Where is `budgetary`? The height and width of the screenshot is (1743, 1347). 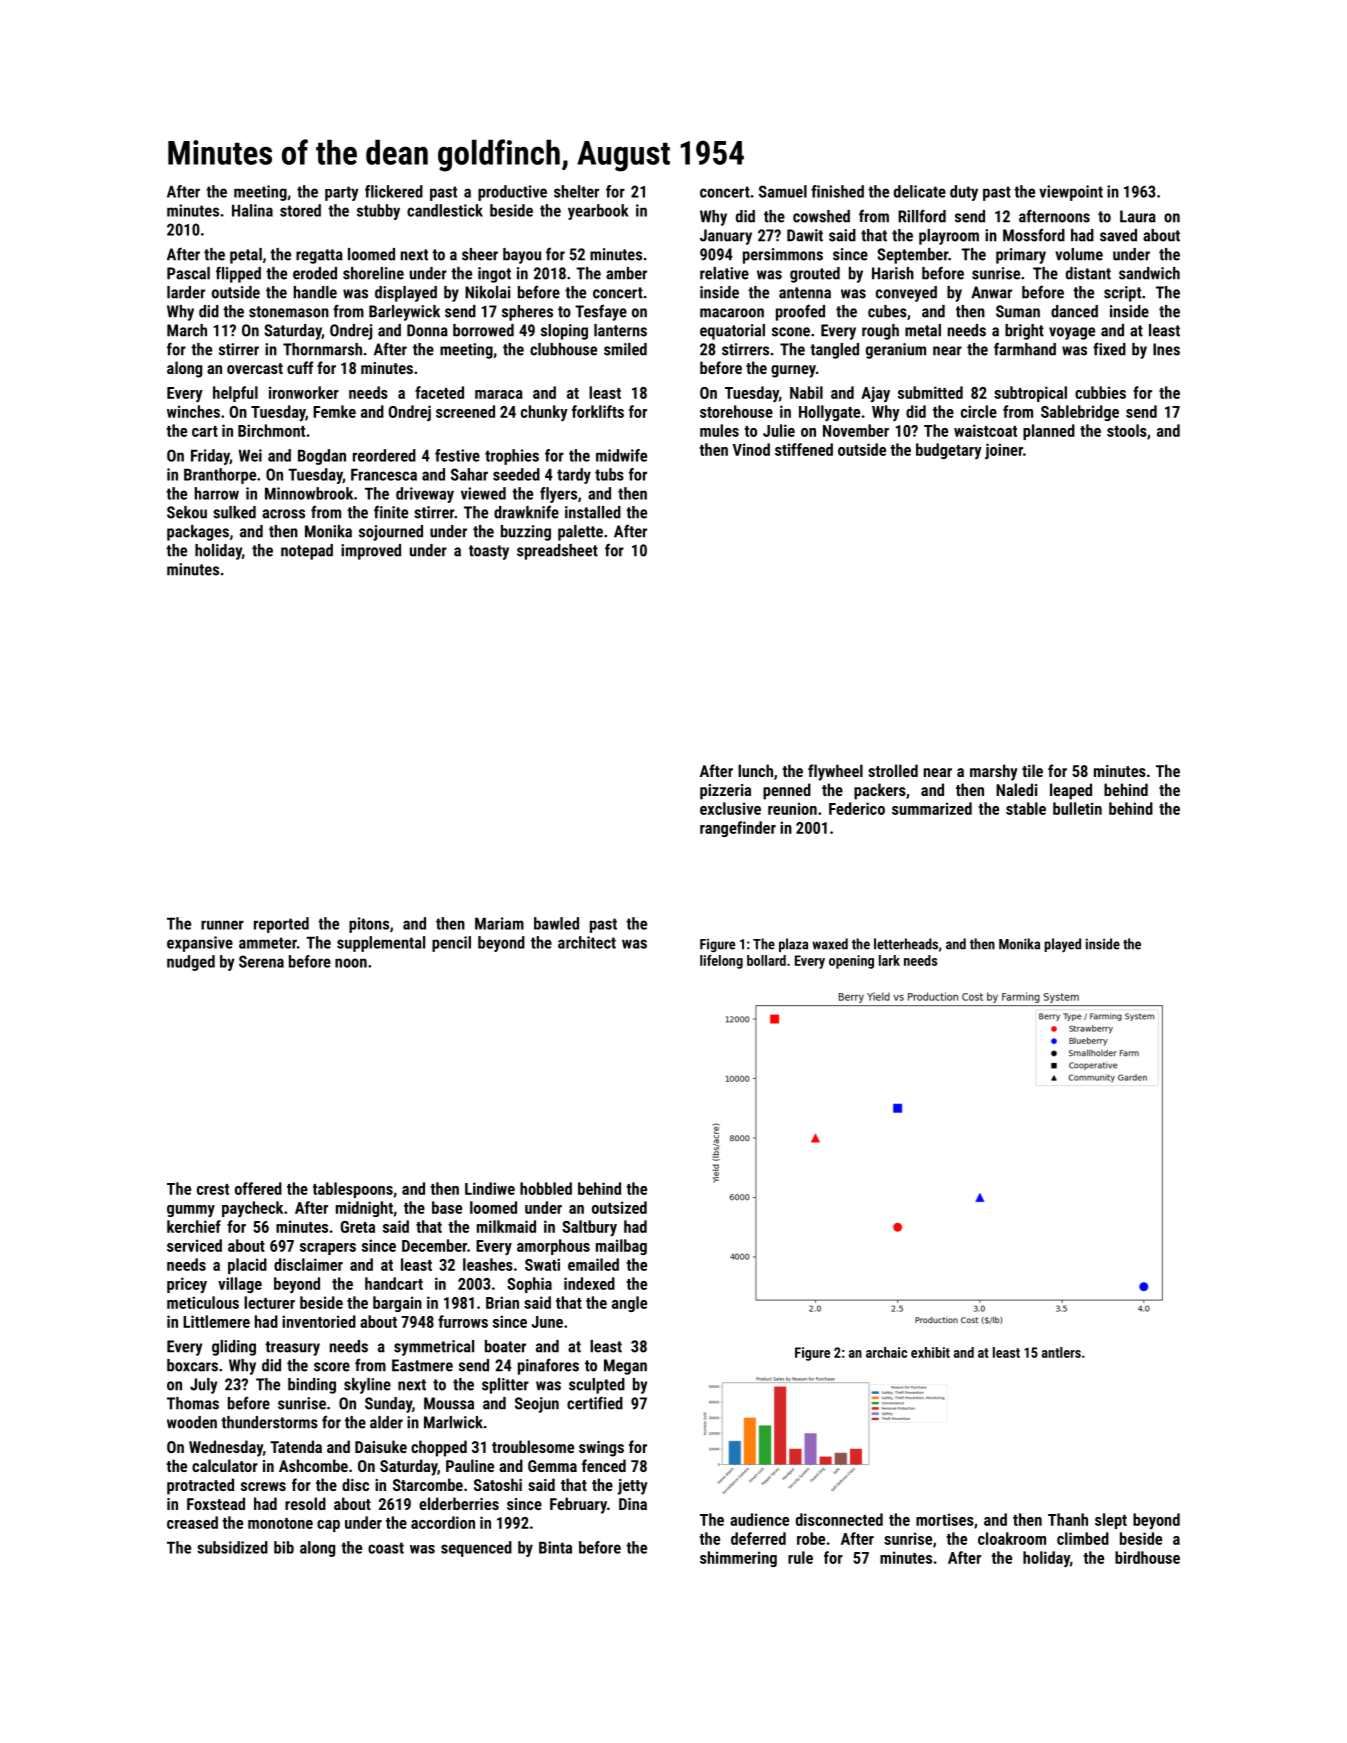
budgetary is located at coordinates (949, 451).
